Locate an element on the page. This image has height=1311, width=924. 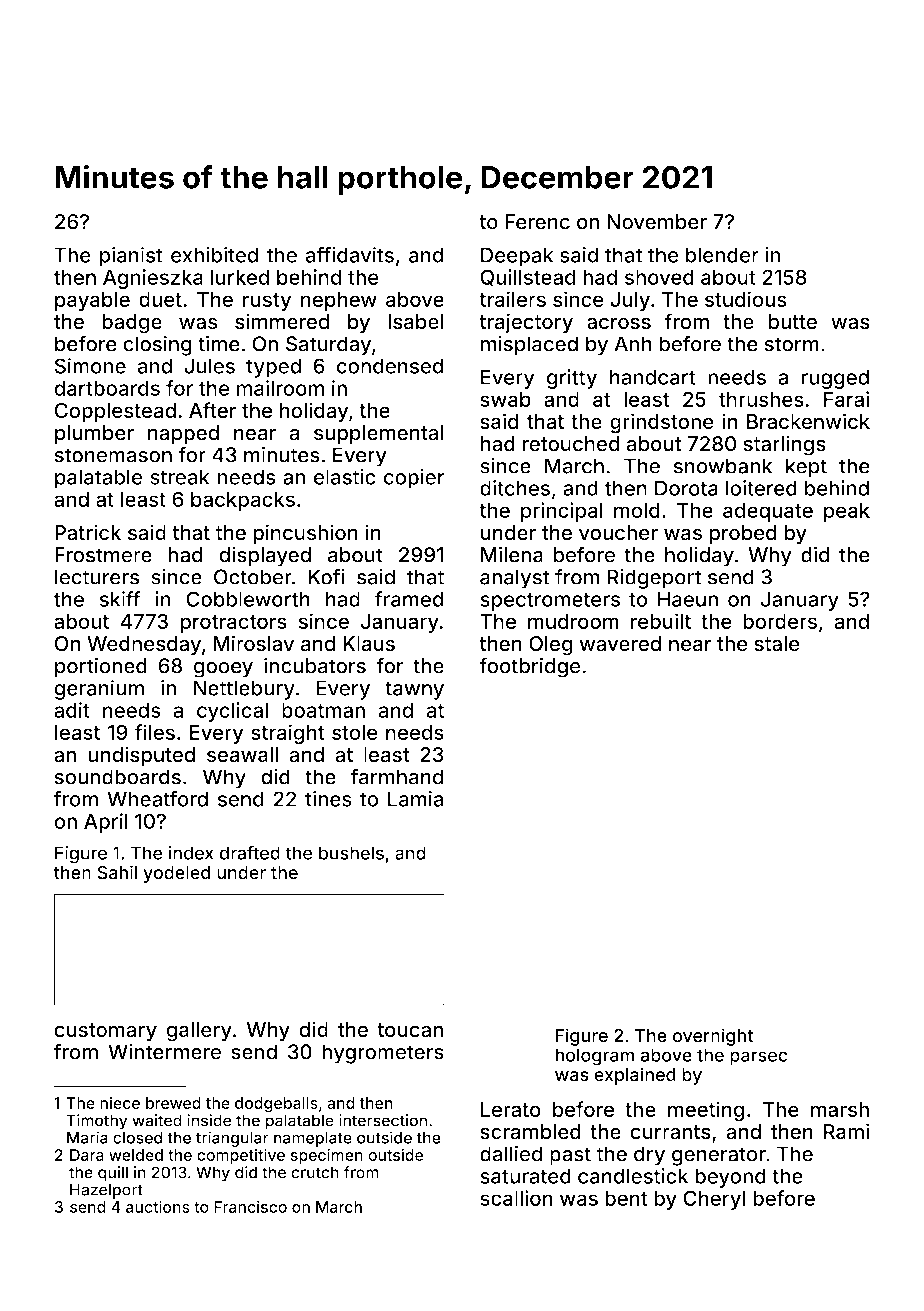
Simone is located at coordinates (90, 366).
